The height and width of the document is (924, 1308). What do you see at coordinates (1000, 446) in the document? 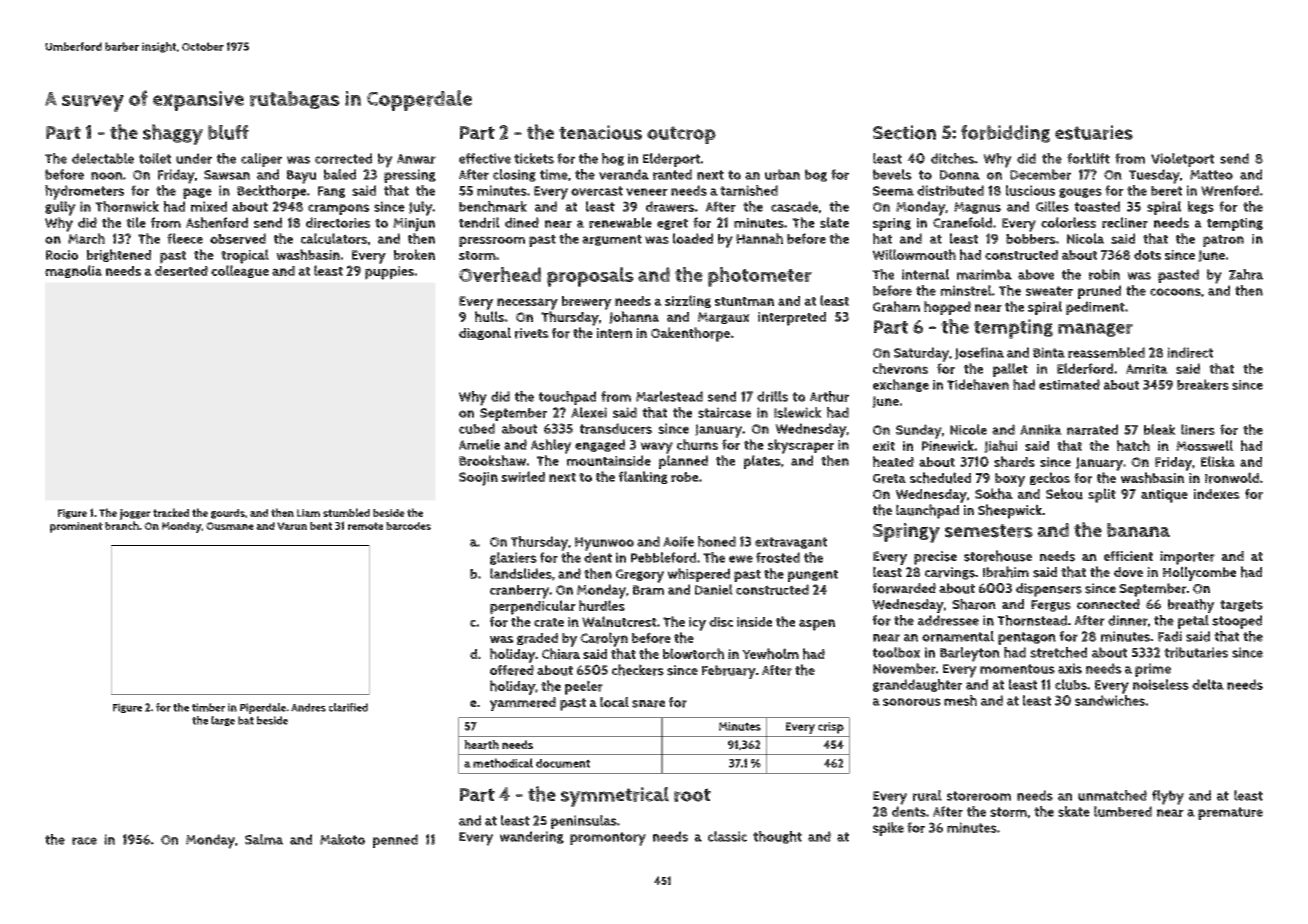
I see `Jiahui` at bounding box center [1000, 446].
